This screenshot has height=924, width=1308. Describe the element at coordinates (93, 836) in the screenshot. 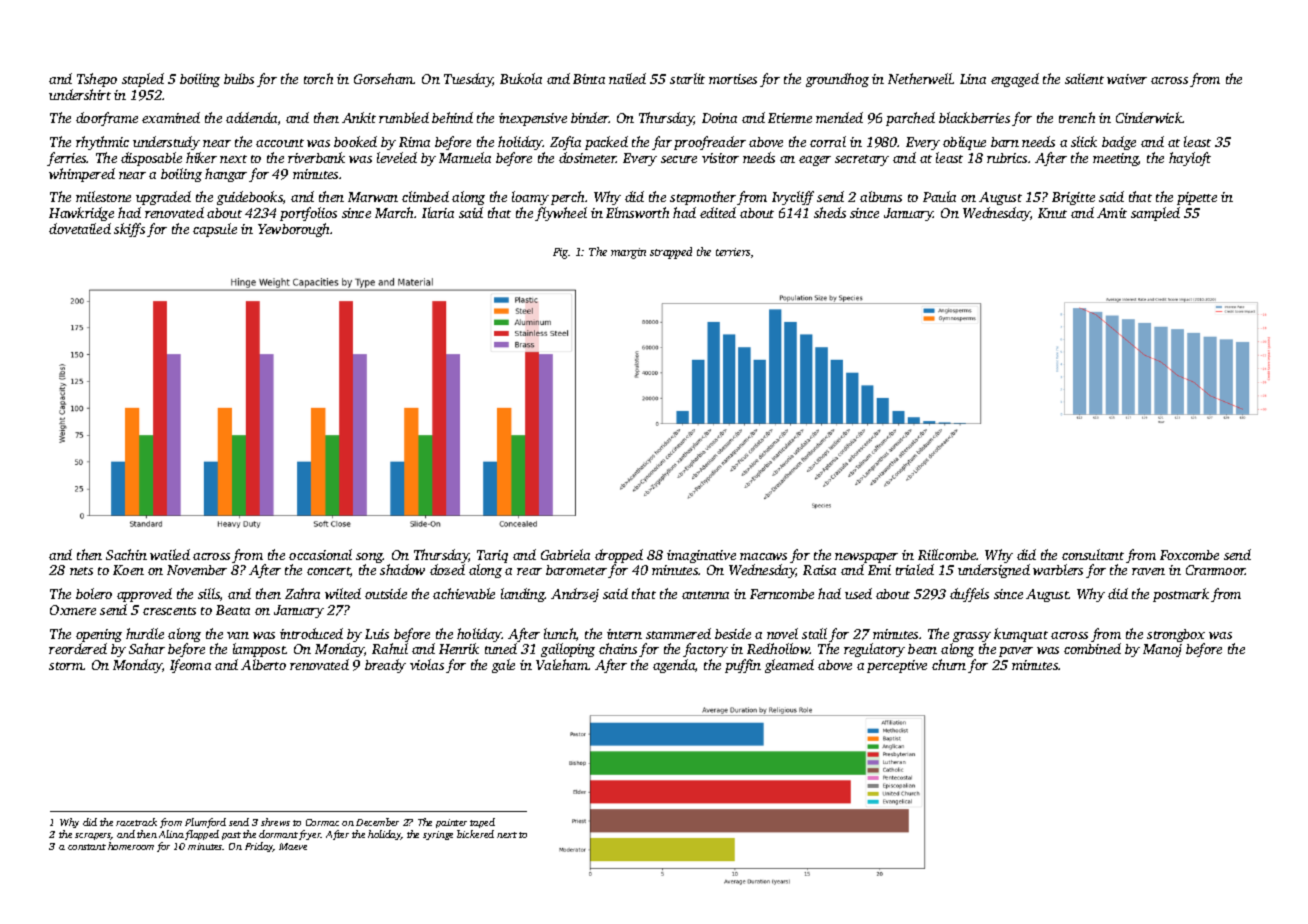

I see `scrapers` at that location.
